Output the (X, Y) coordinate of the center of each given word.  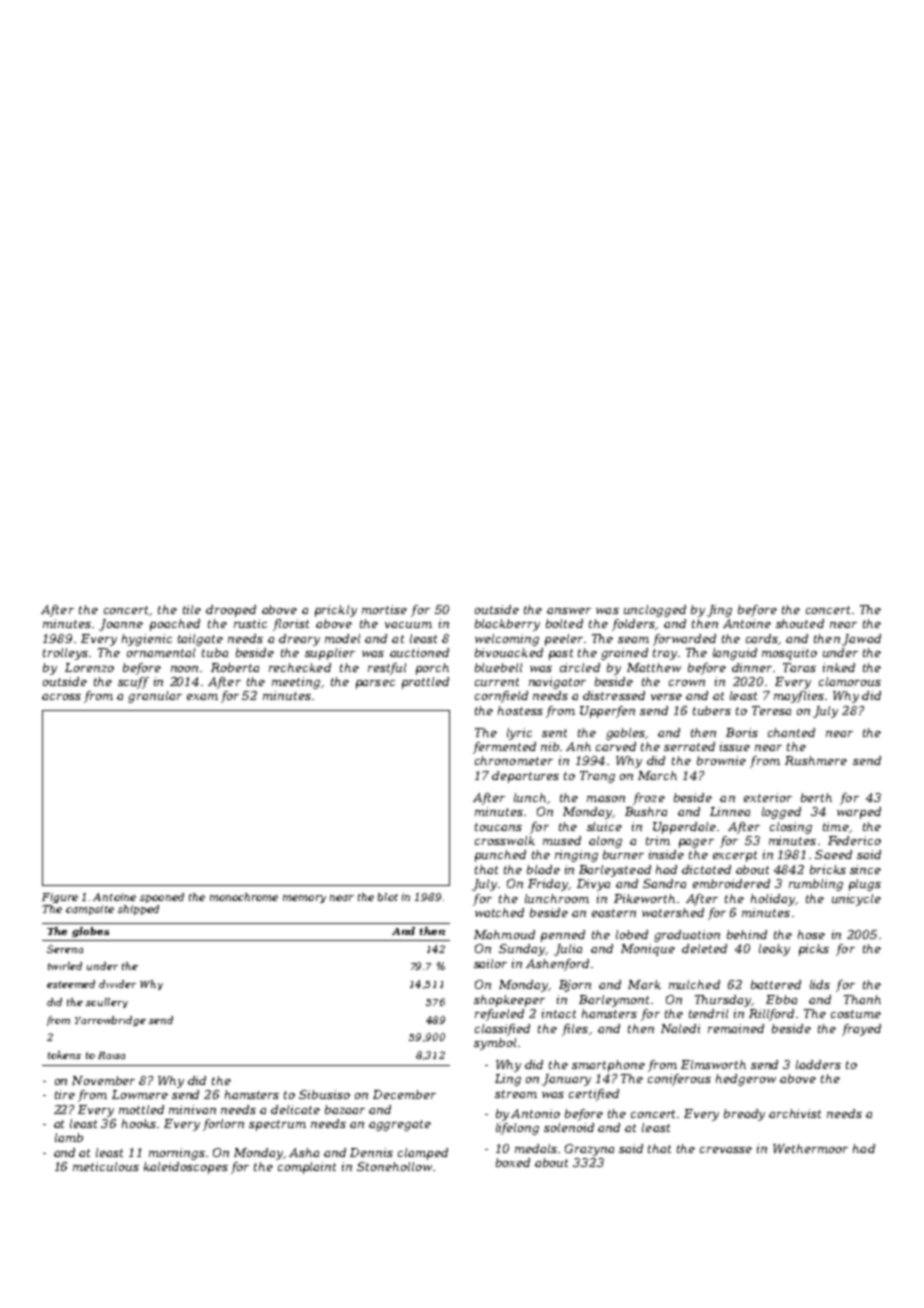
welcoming (507, 640)
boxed (513, 1162)
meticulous (106, 1166)
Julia (568, 950)
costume (856, 1014)
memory (304, 899)
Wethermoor (810, 1148)
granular (155, 697)
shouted (800, 623)
